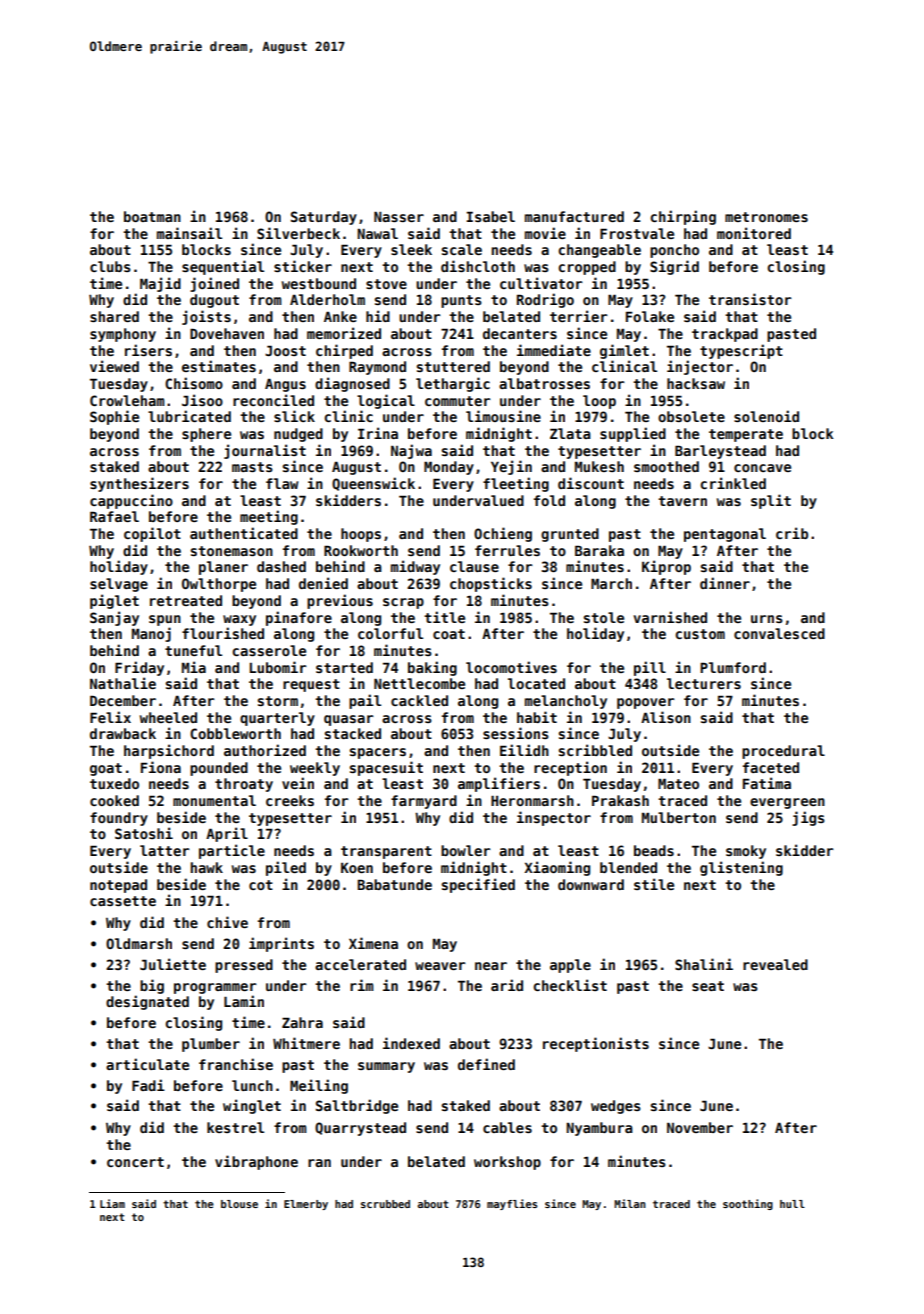  What do you see at coordinates (239, 1204) in the page?
I see `blouse` at bounding box center [239, 1204].
